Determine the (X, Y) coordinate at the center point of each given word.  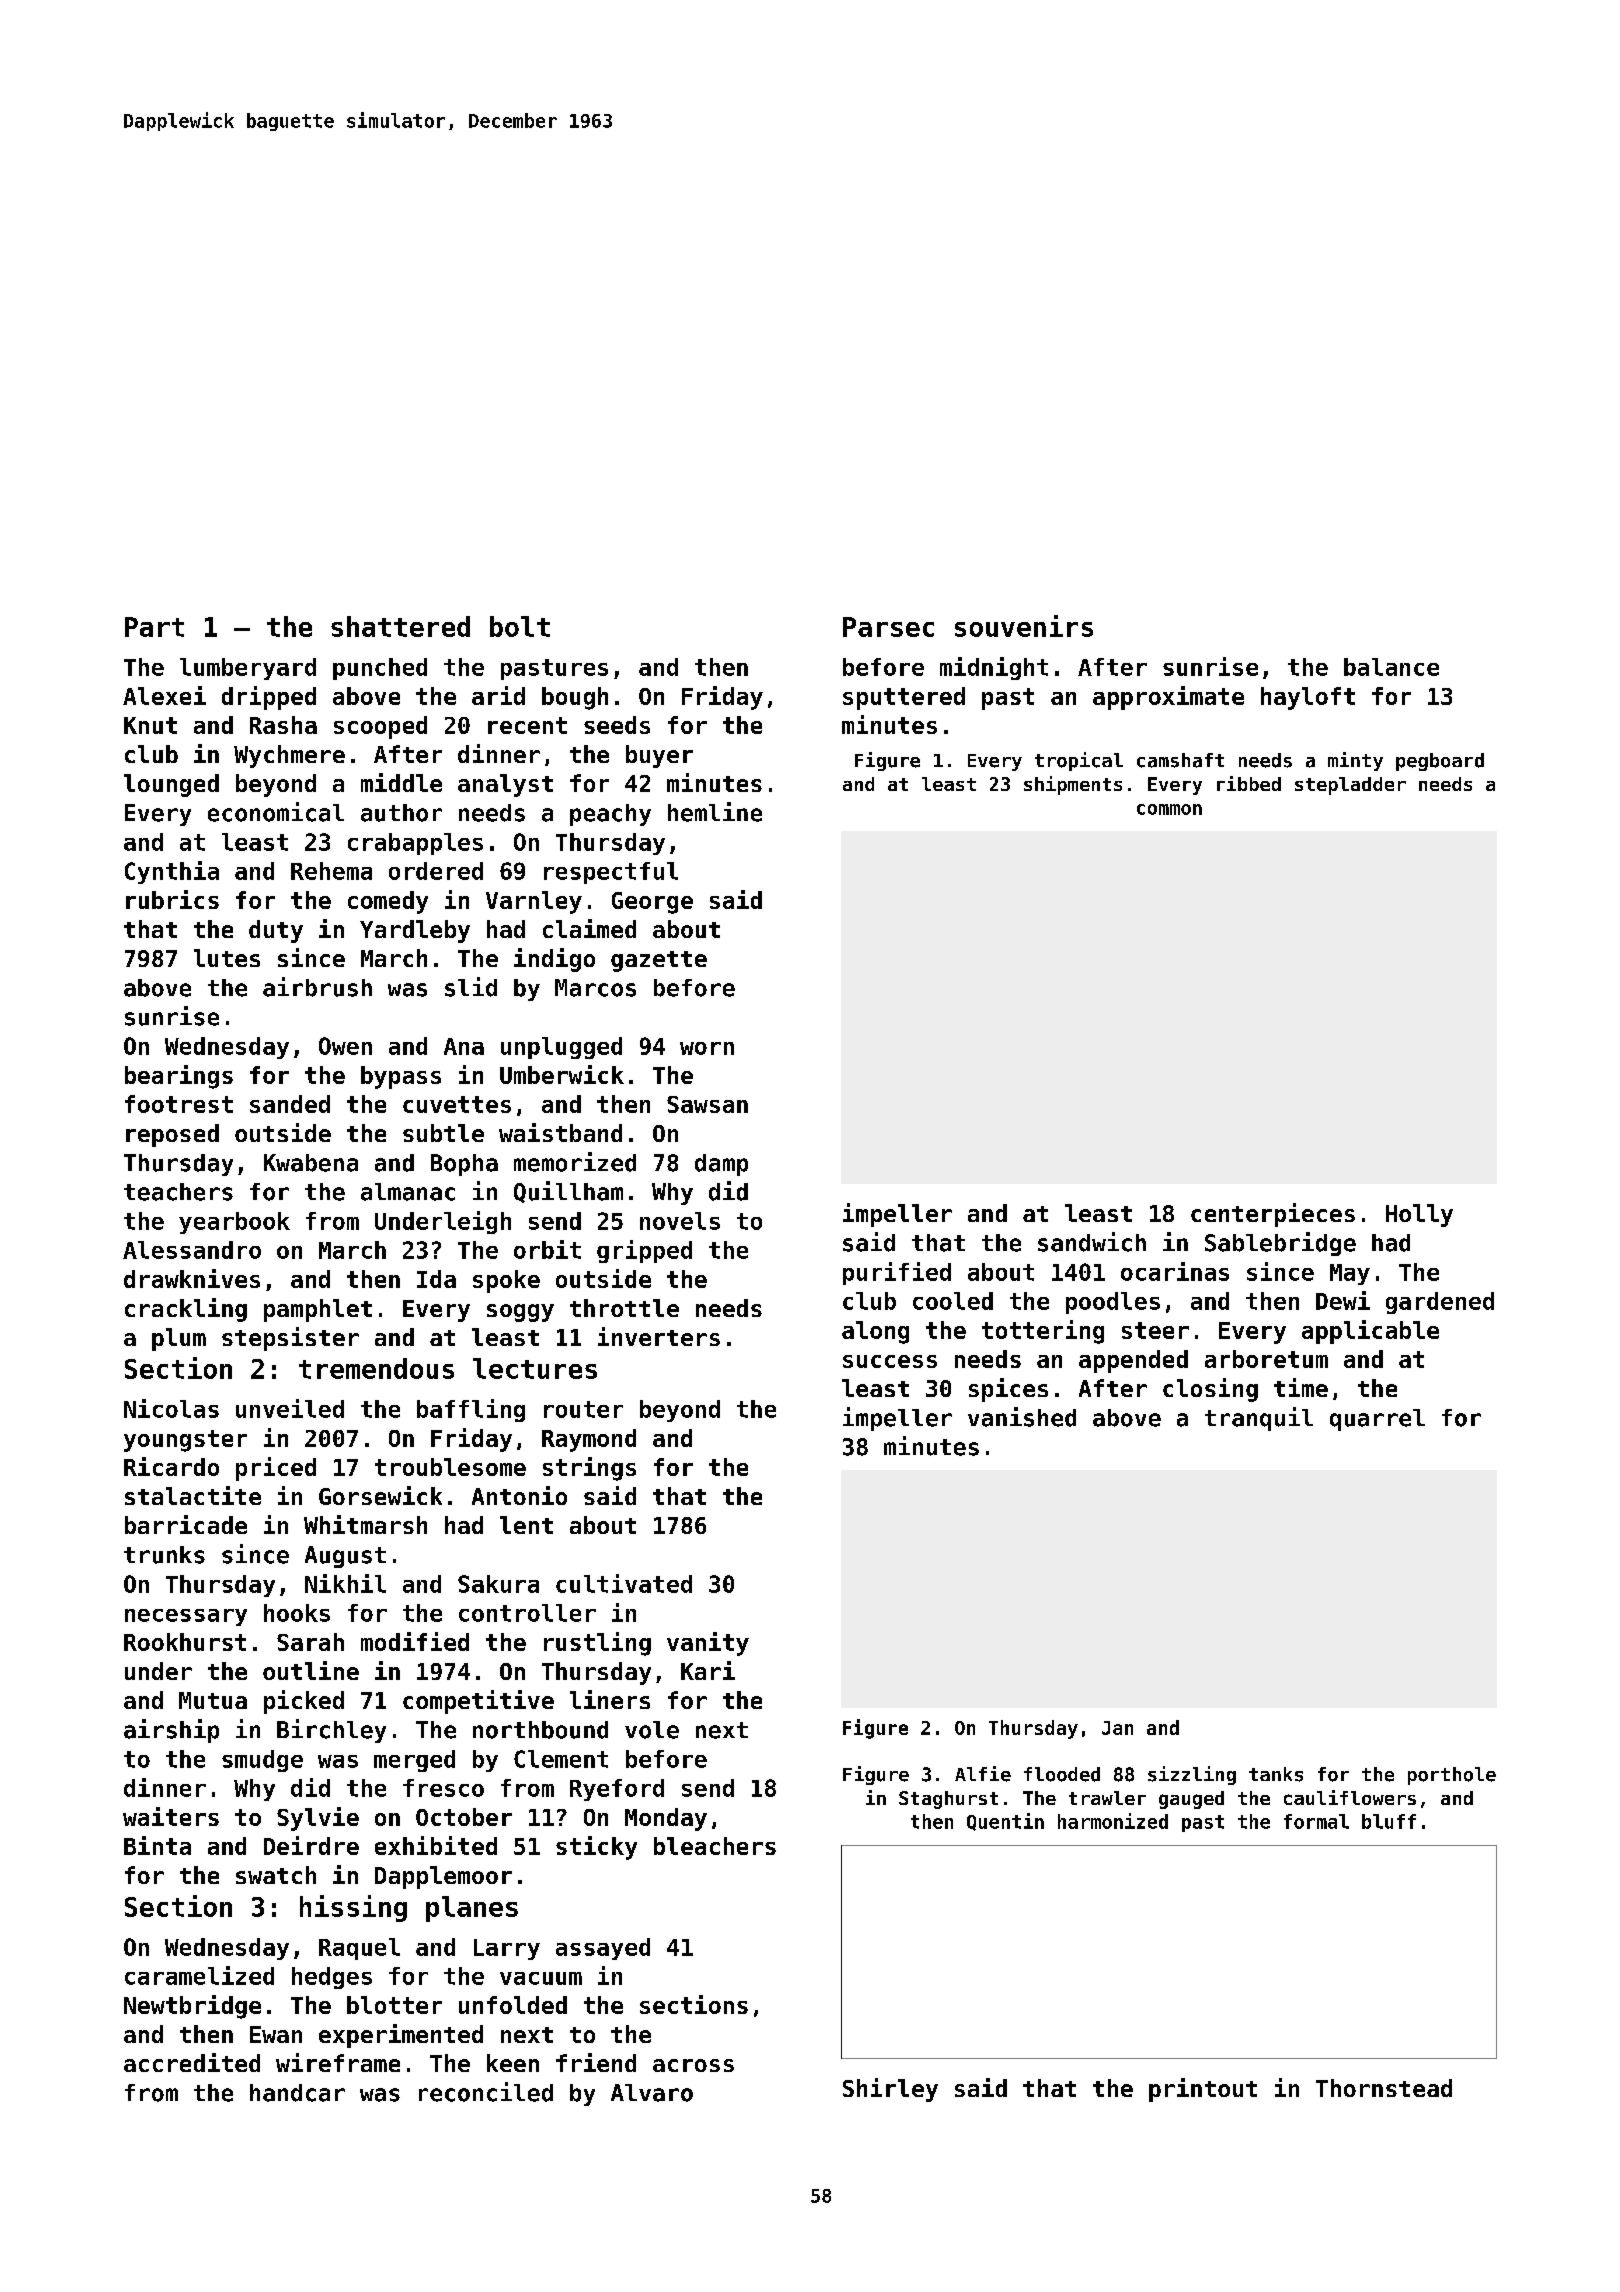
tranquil (1259, 1419)
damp (721, 1165)
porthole (1452, 1776)
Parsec (888, 627)
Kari (708, 1670)
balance (1391, 667)
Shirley (890, 2090)
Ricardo (171, 1466)
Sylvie (318, 1819)
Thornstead (1384, 2088)
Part (154, 627)
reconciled (486, 2092)
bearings (179, 1077)
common (1169, 809)
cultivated (624, 1583)
